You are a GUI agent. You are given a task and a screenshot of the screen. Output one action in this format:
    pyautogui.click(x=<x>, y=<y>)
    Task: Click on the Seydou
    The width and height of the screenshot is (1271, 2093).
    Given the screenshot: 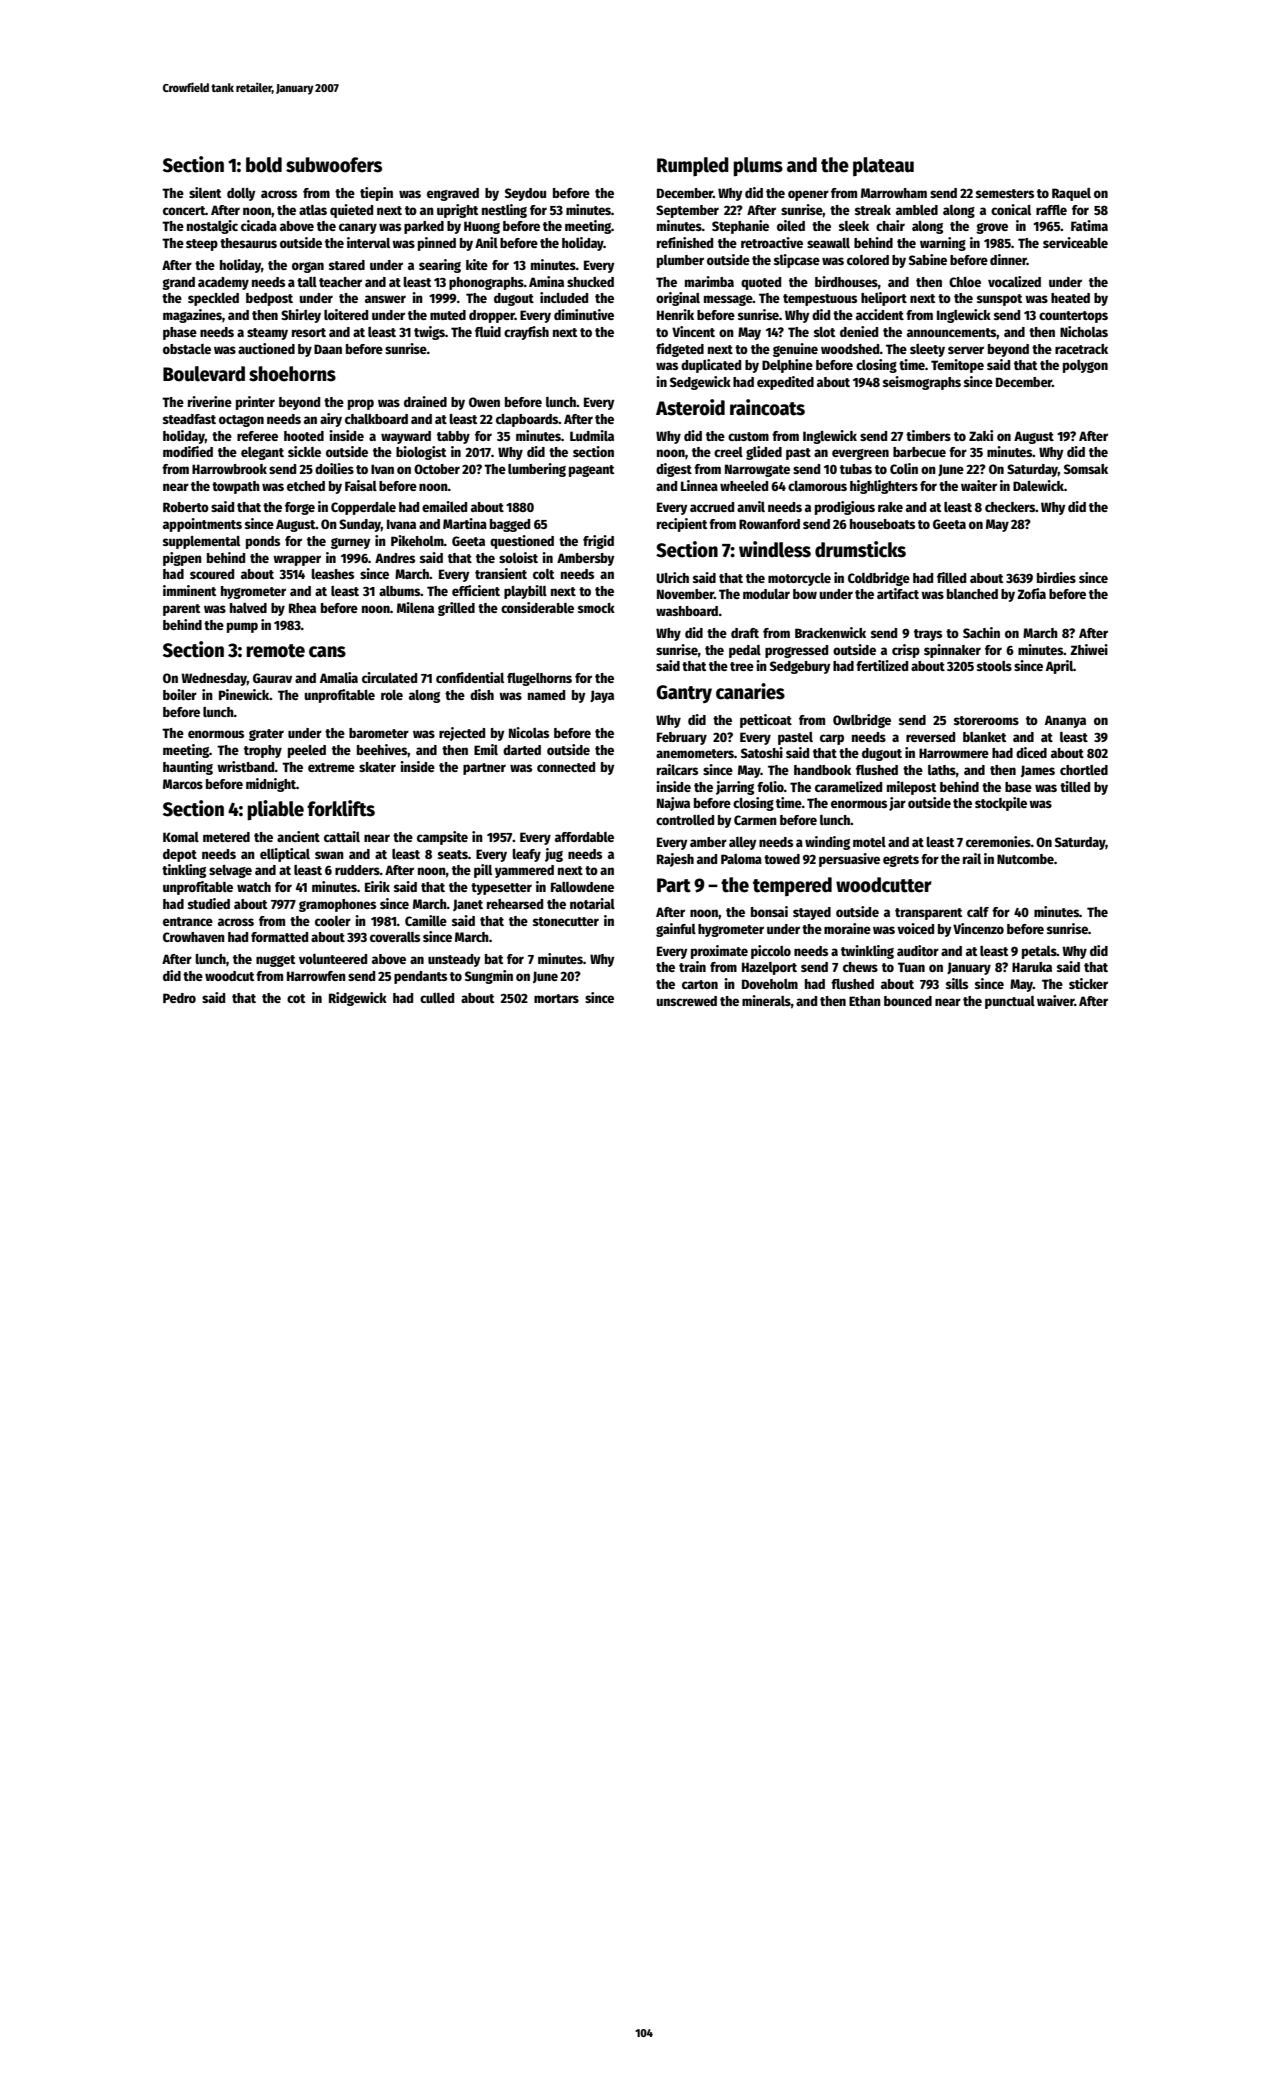 What is the action you would take?
    pyautogui.click(x=525, y=194)
